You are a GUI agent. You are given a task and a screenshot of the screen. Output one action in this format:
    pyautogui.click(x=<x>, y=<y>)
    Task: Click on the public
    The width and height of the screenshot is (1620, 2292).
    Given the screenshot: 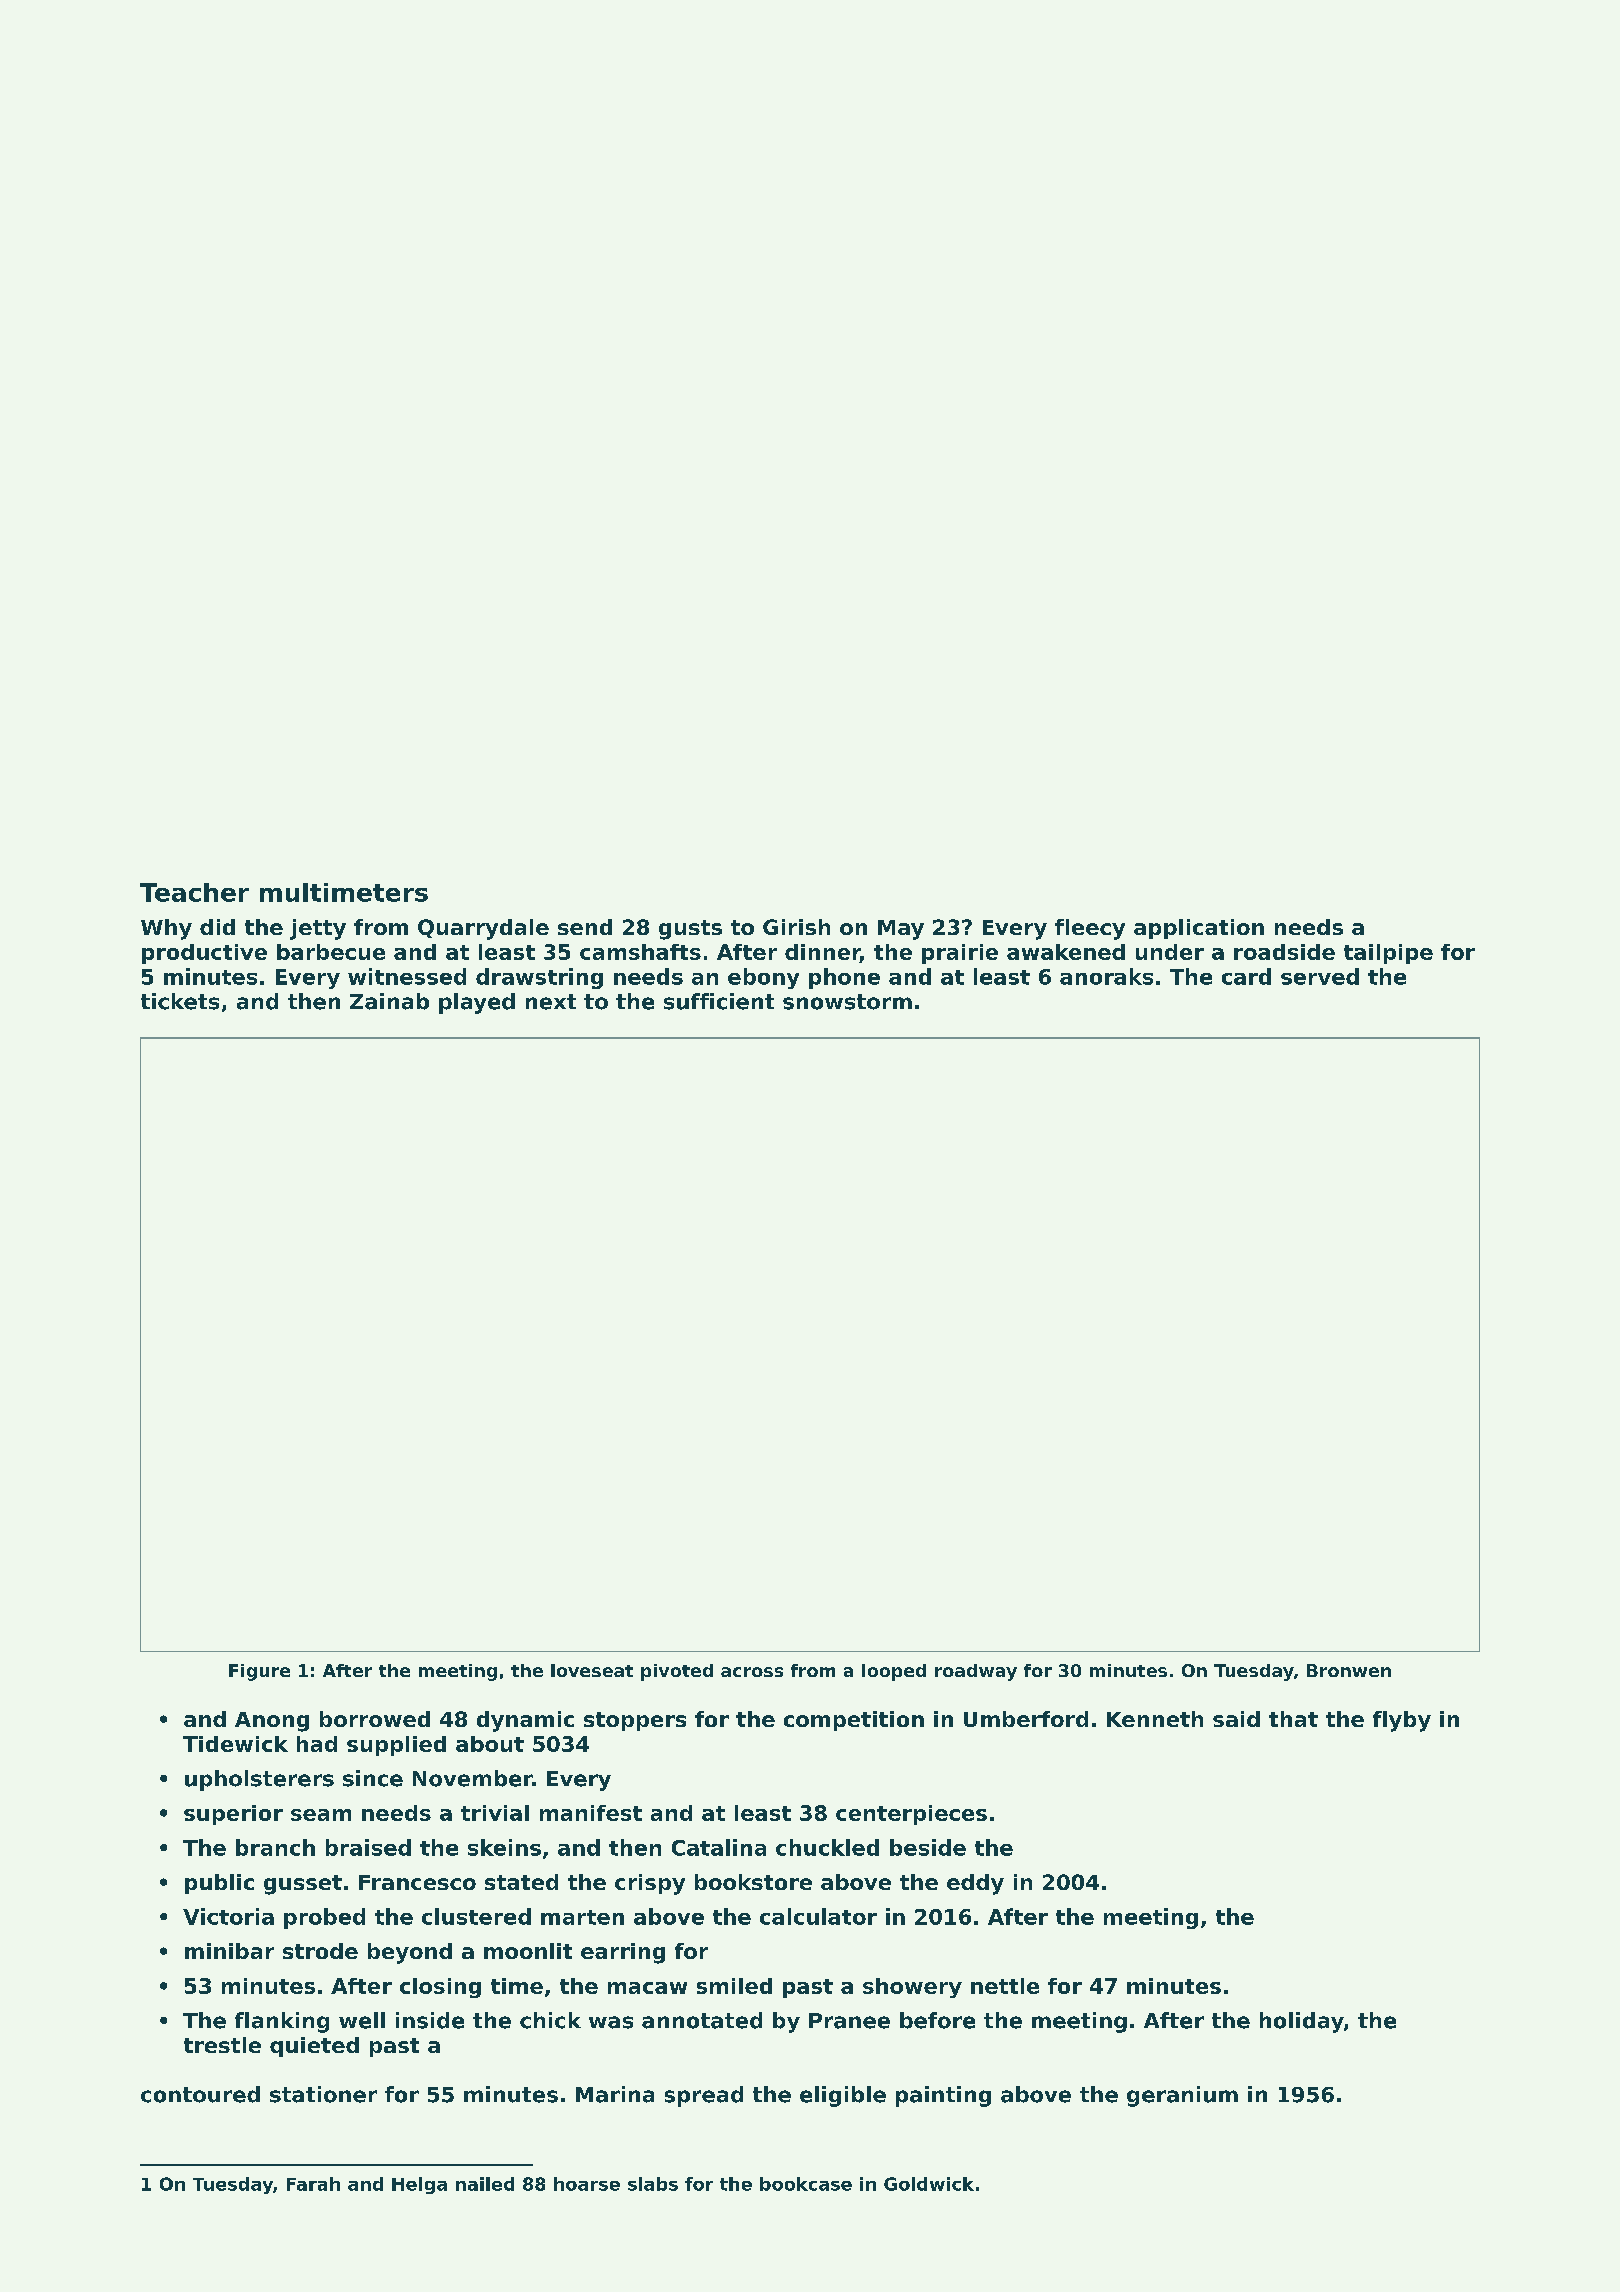 What is the action you would take?
    pyautogui.click(x=219, y=1884)
